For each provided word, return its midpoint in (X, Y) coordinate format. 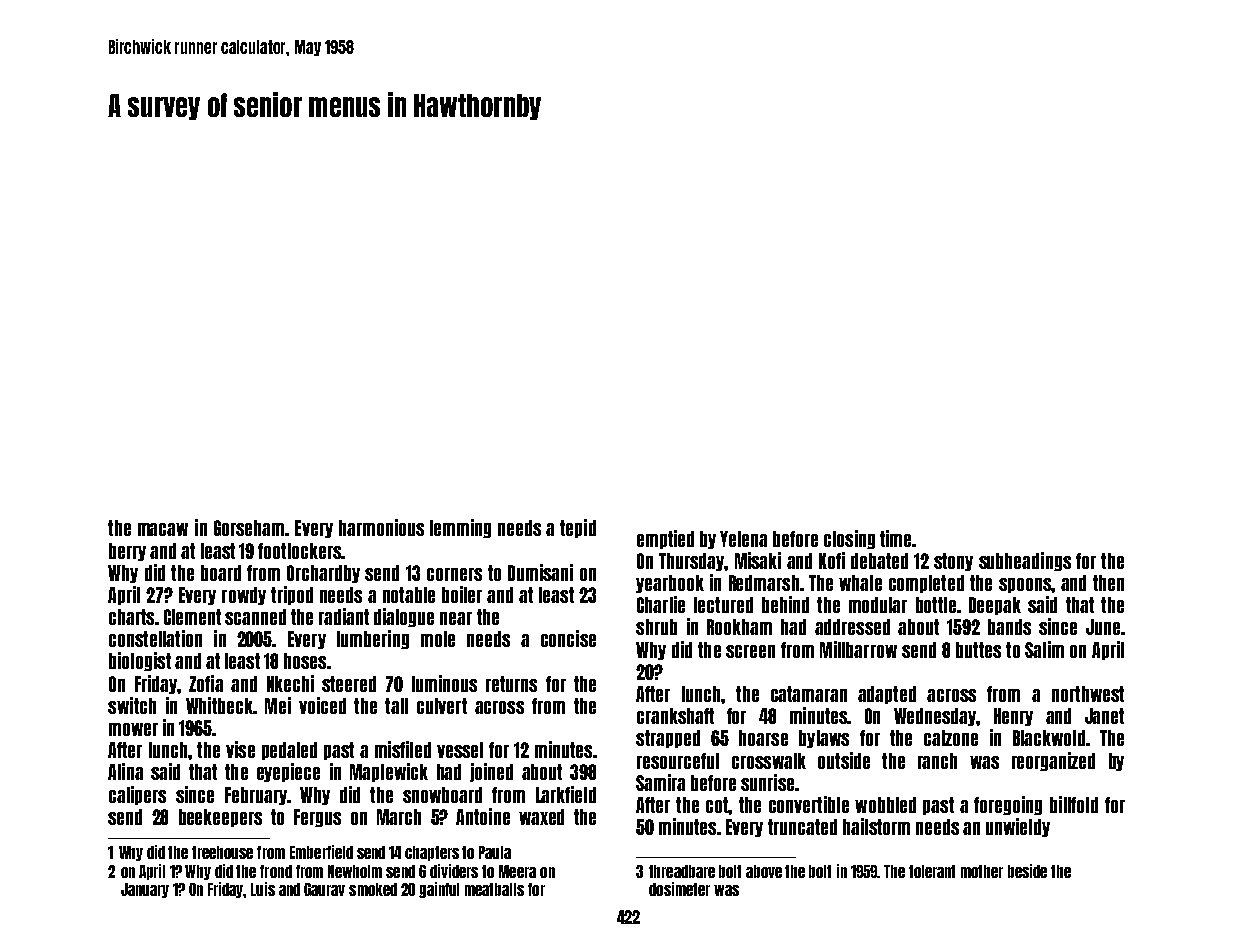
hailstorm (876, 826)
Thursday (692, 562)
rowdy (244, 596)
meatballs (494, 889)
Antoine (483, 816)
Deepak (995, 606)
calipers (137, 795)
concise (568, 638)
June (1103, 627)
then (1108, 583)
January (145, 890)
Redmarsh (764, 583)
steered (349, 684)
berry (127, 552)
